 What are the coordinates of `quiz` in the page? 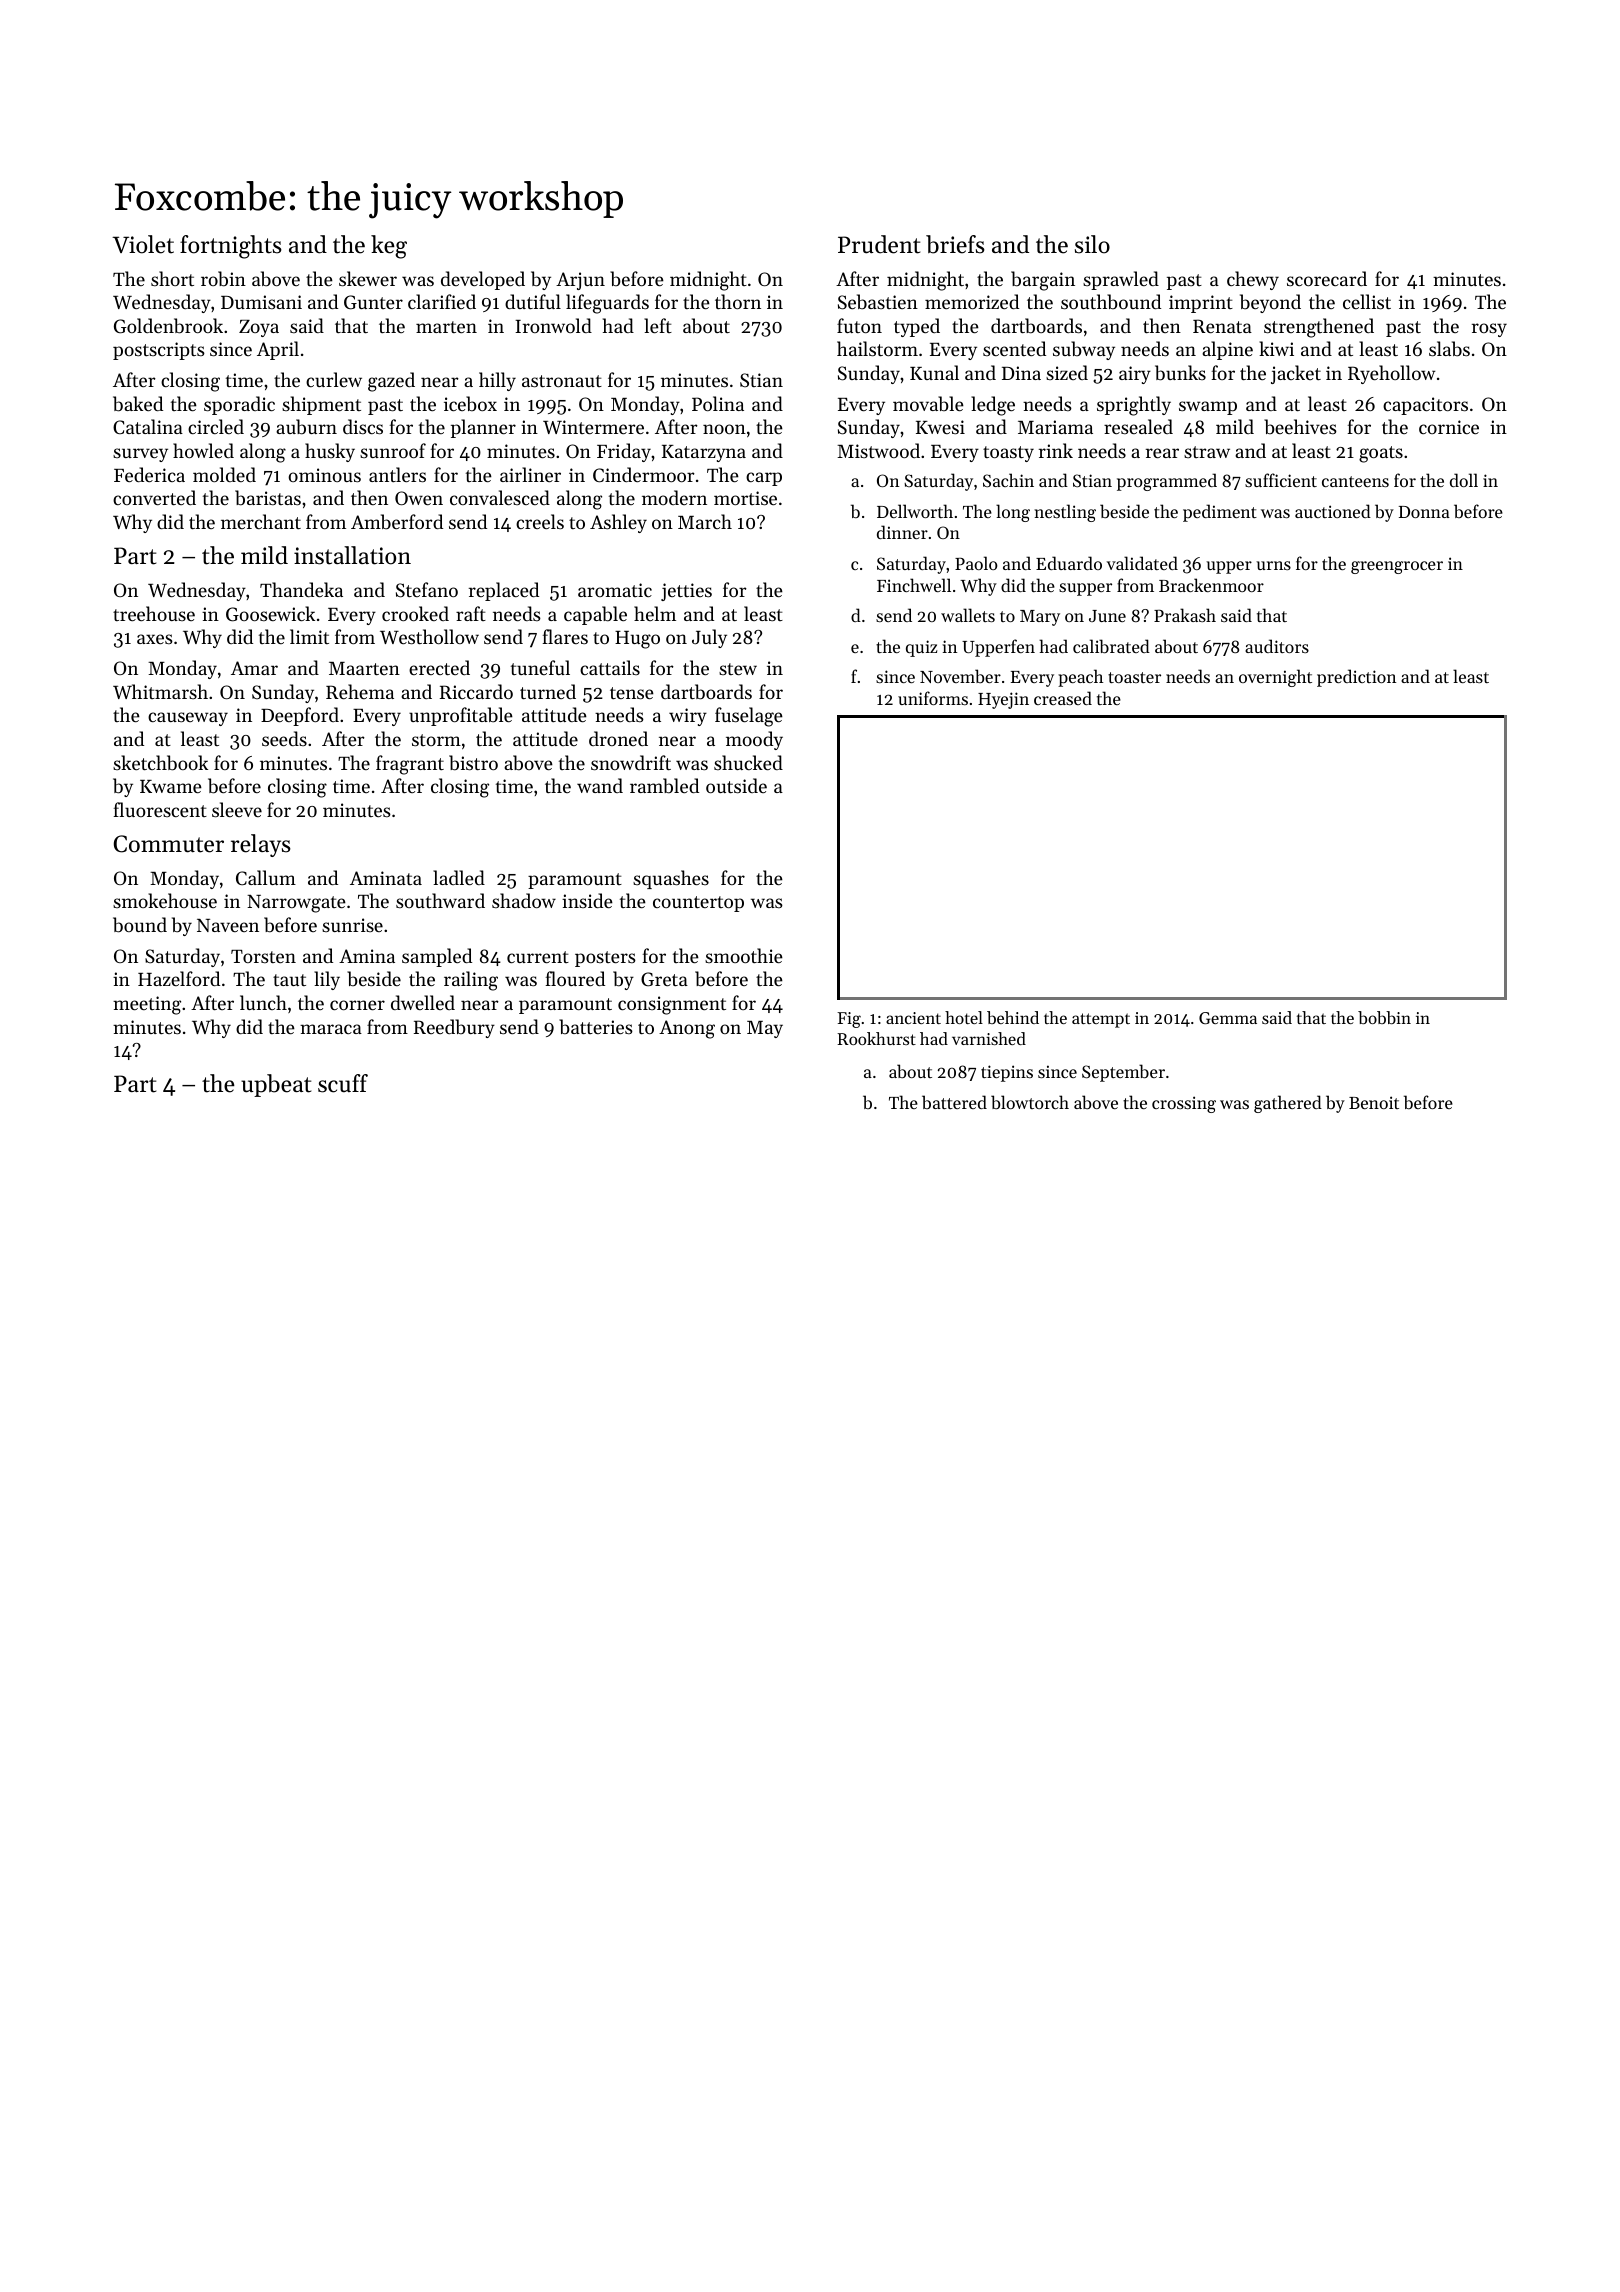 It's located at (921, 648).
